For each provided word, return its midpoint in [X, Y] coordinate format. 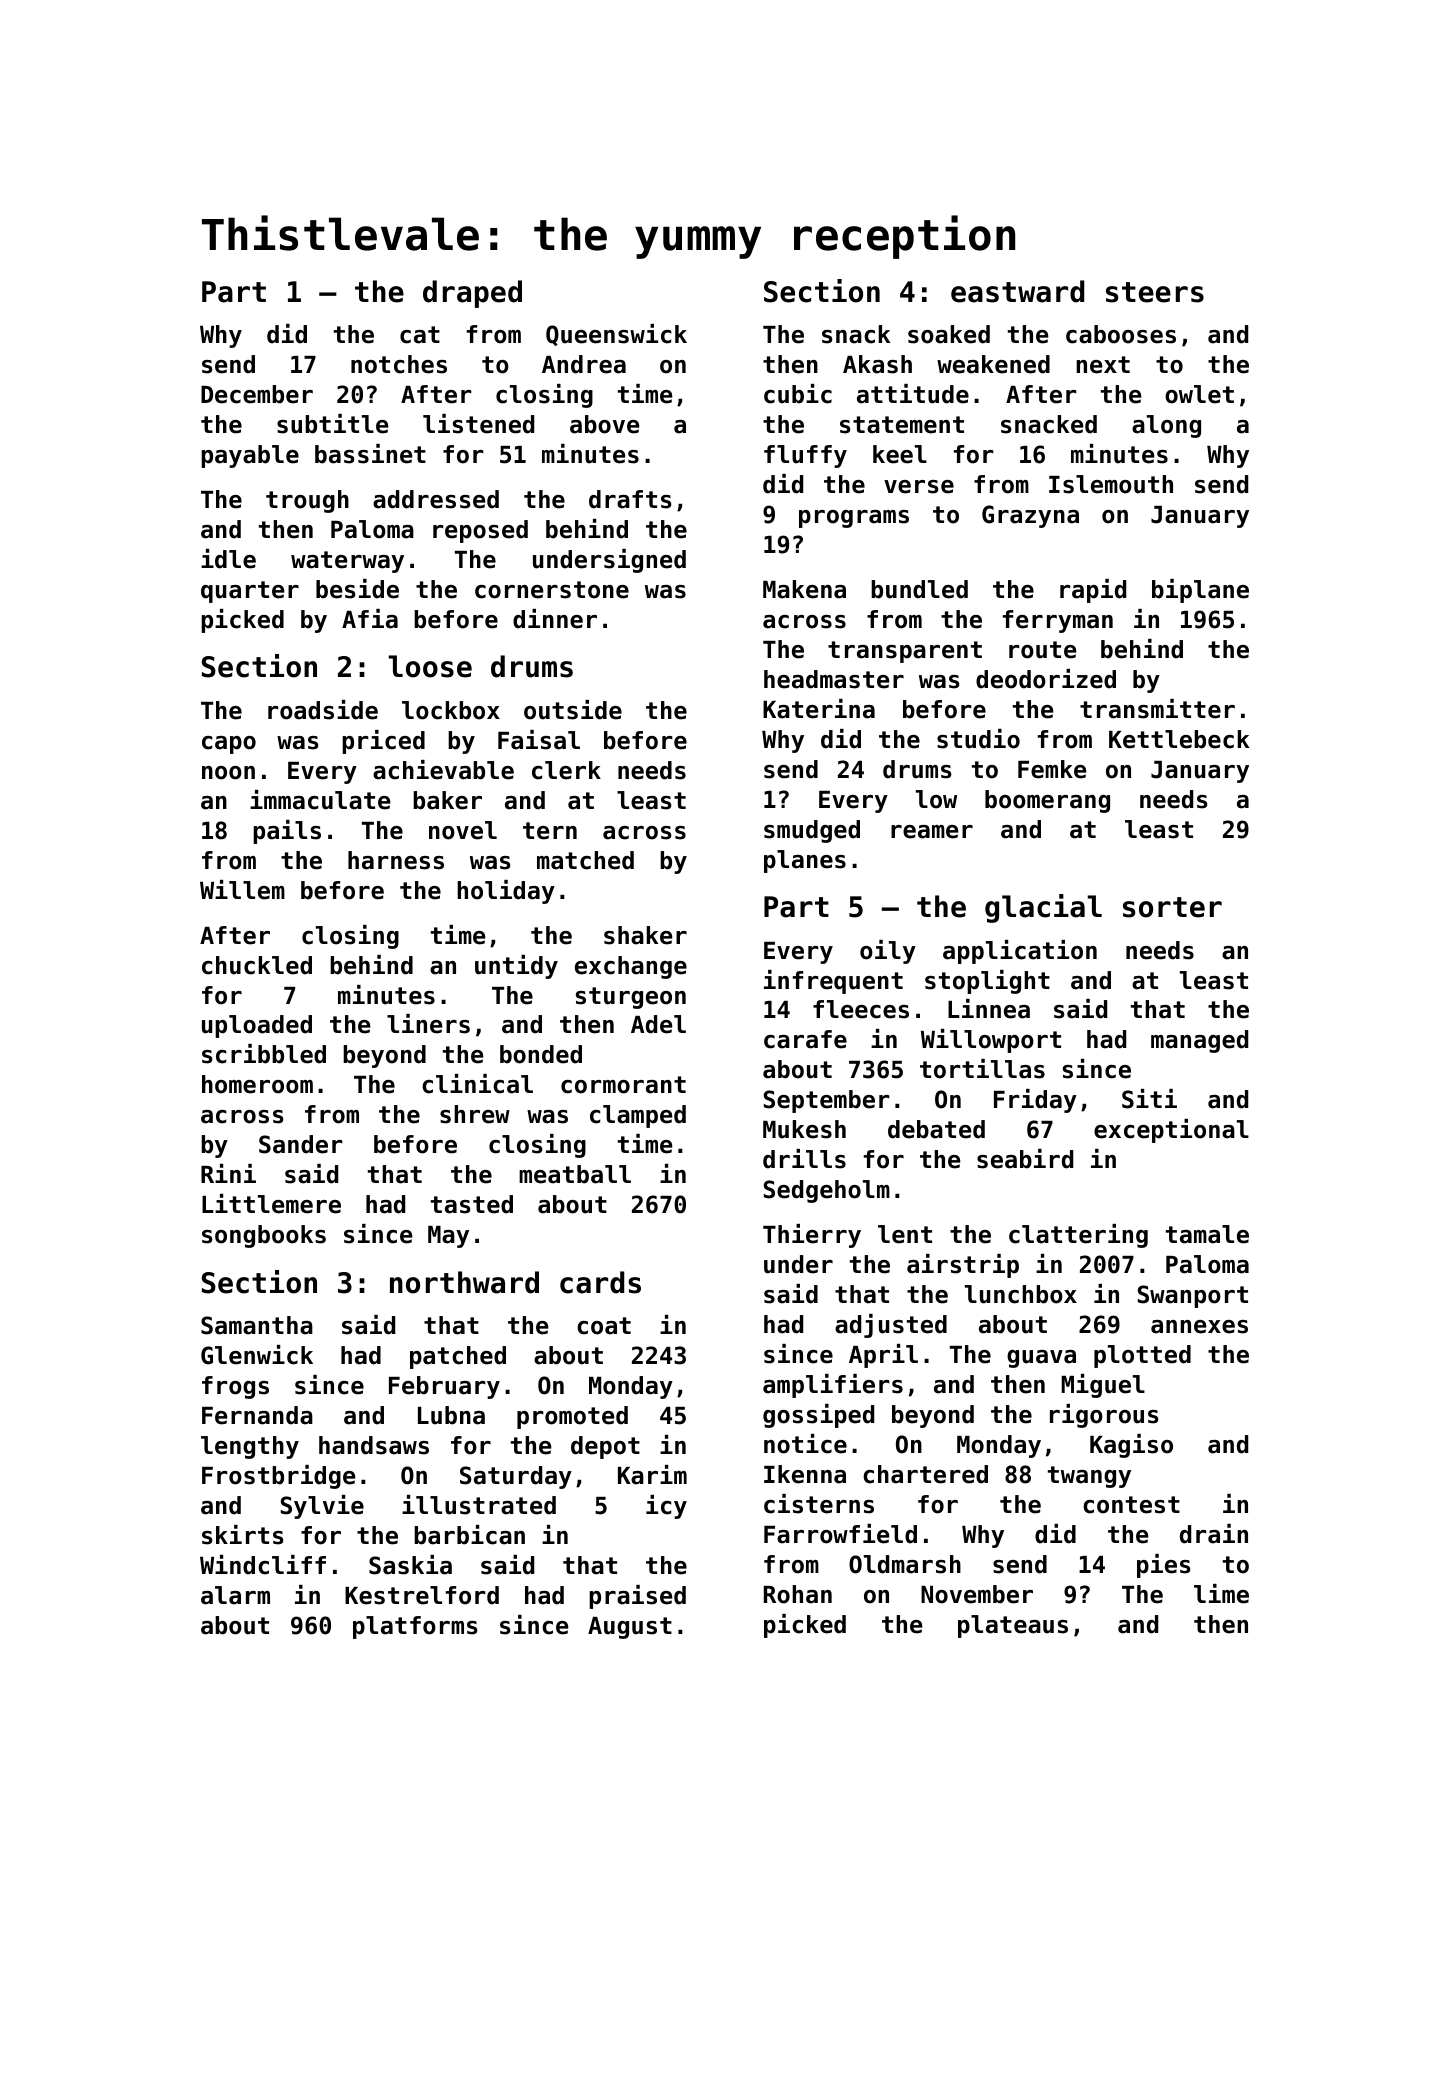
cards [600, 1282]
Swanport [1193, 1296]
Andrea [584, 364]
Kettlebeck [1179, 739]
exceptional [1171, 1131]
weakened [993, 364]
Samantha [257, 1325]
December [257, 394]
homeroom [257, 1084]
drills [804, 1159]
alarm [235, 1595]
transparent [905, 652]
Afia [370, 619]
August [630, 1628]
